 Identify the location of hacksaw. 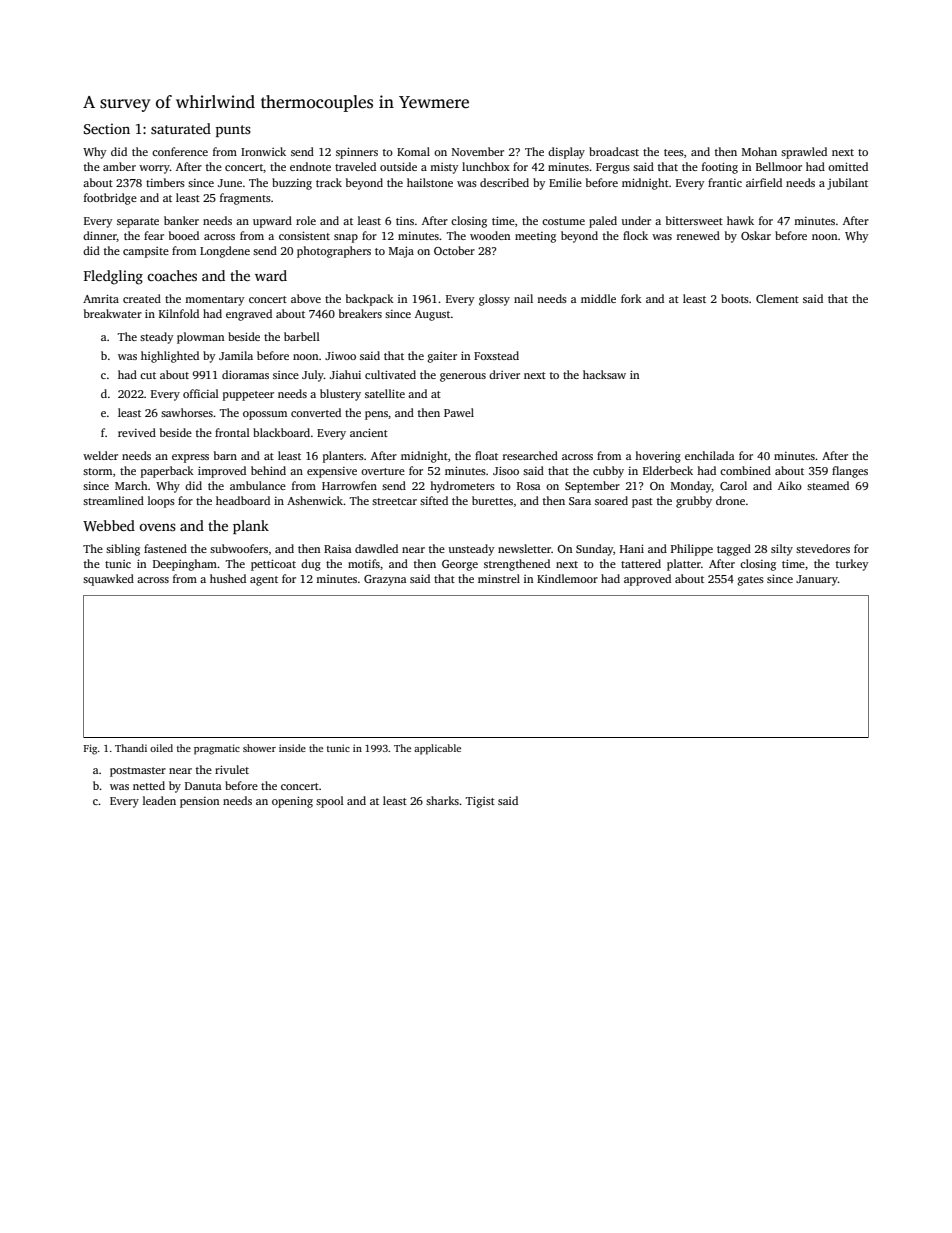
(604, 374).
